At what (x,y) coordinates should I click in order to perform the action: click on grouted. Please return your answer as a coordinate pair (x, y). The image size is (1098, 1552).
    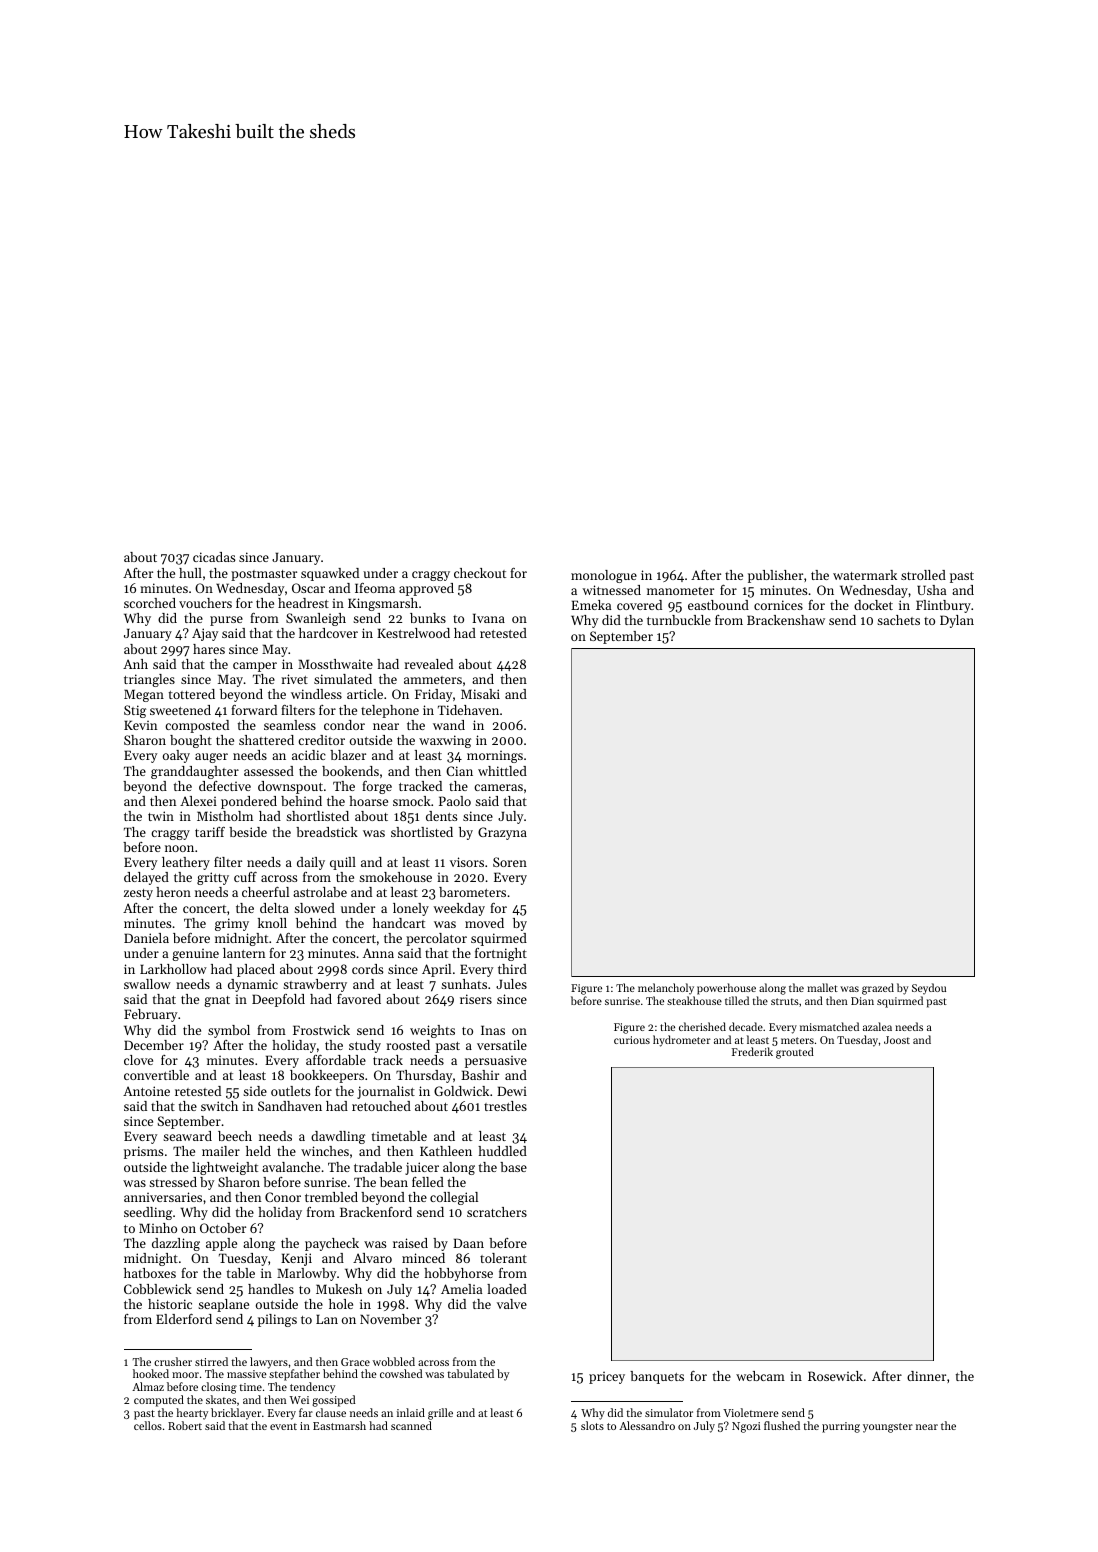
    Looking at the image, I should click on (795, 1053).
